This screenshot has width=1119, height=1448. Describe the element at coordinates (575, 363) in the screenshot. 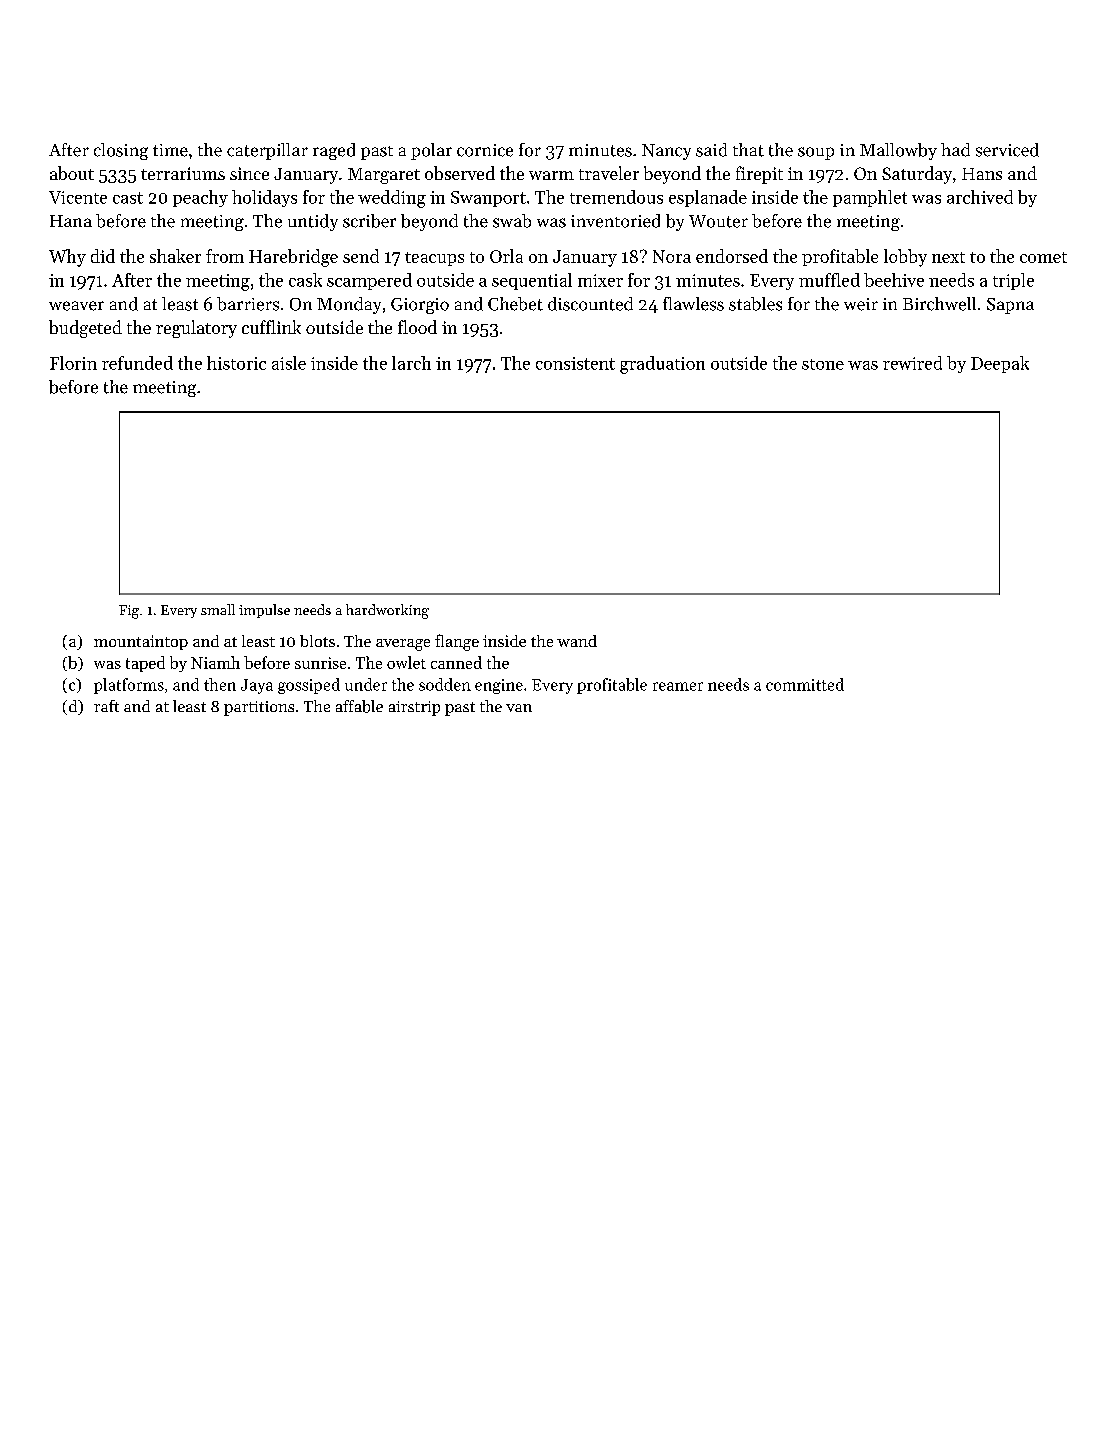

I see `consistent` at that location.
